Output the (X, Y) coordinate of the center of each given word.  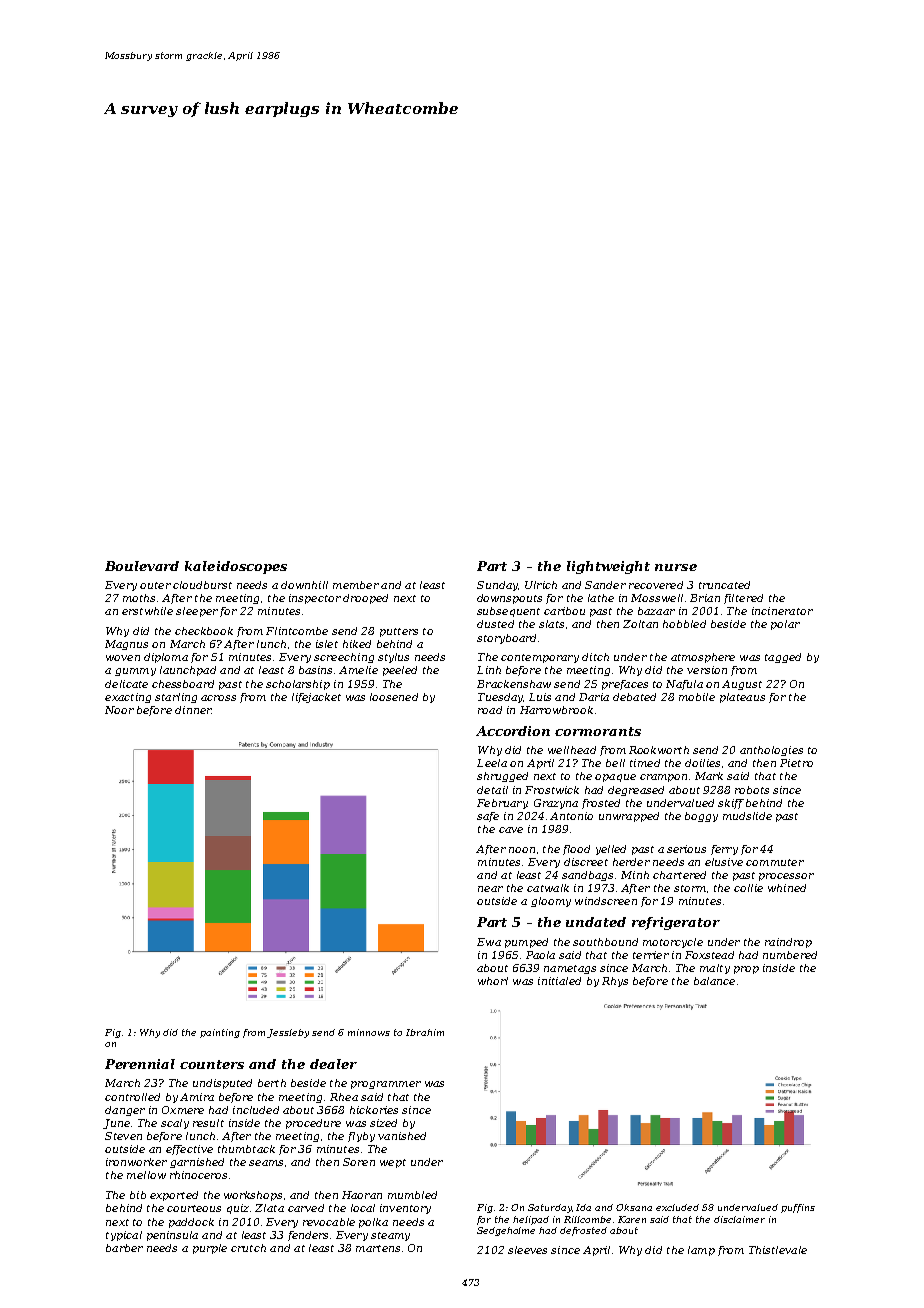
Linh (489, 670)
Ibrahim (425, 1032)
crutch (248, 1248)
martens (378, 1248)
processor (786, 877)
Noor (119, 710)
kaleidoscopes (236, 567)
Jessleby (288, 1033)
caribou (564, 611)
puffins (798, 1208)
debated (634, 697)
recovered (656, 585)
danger (125, 1111)
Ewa (489, 942)
